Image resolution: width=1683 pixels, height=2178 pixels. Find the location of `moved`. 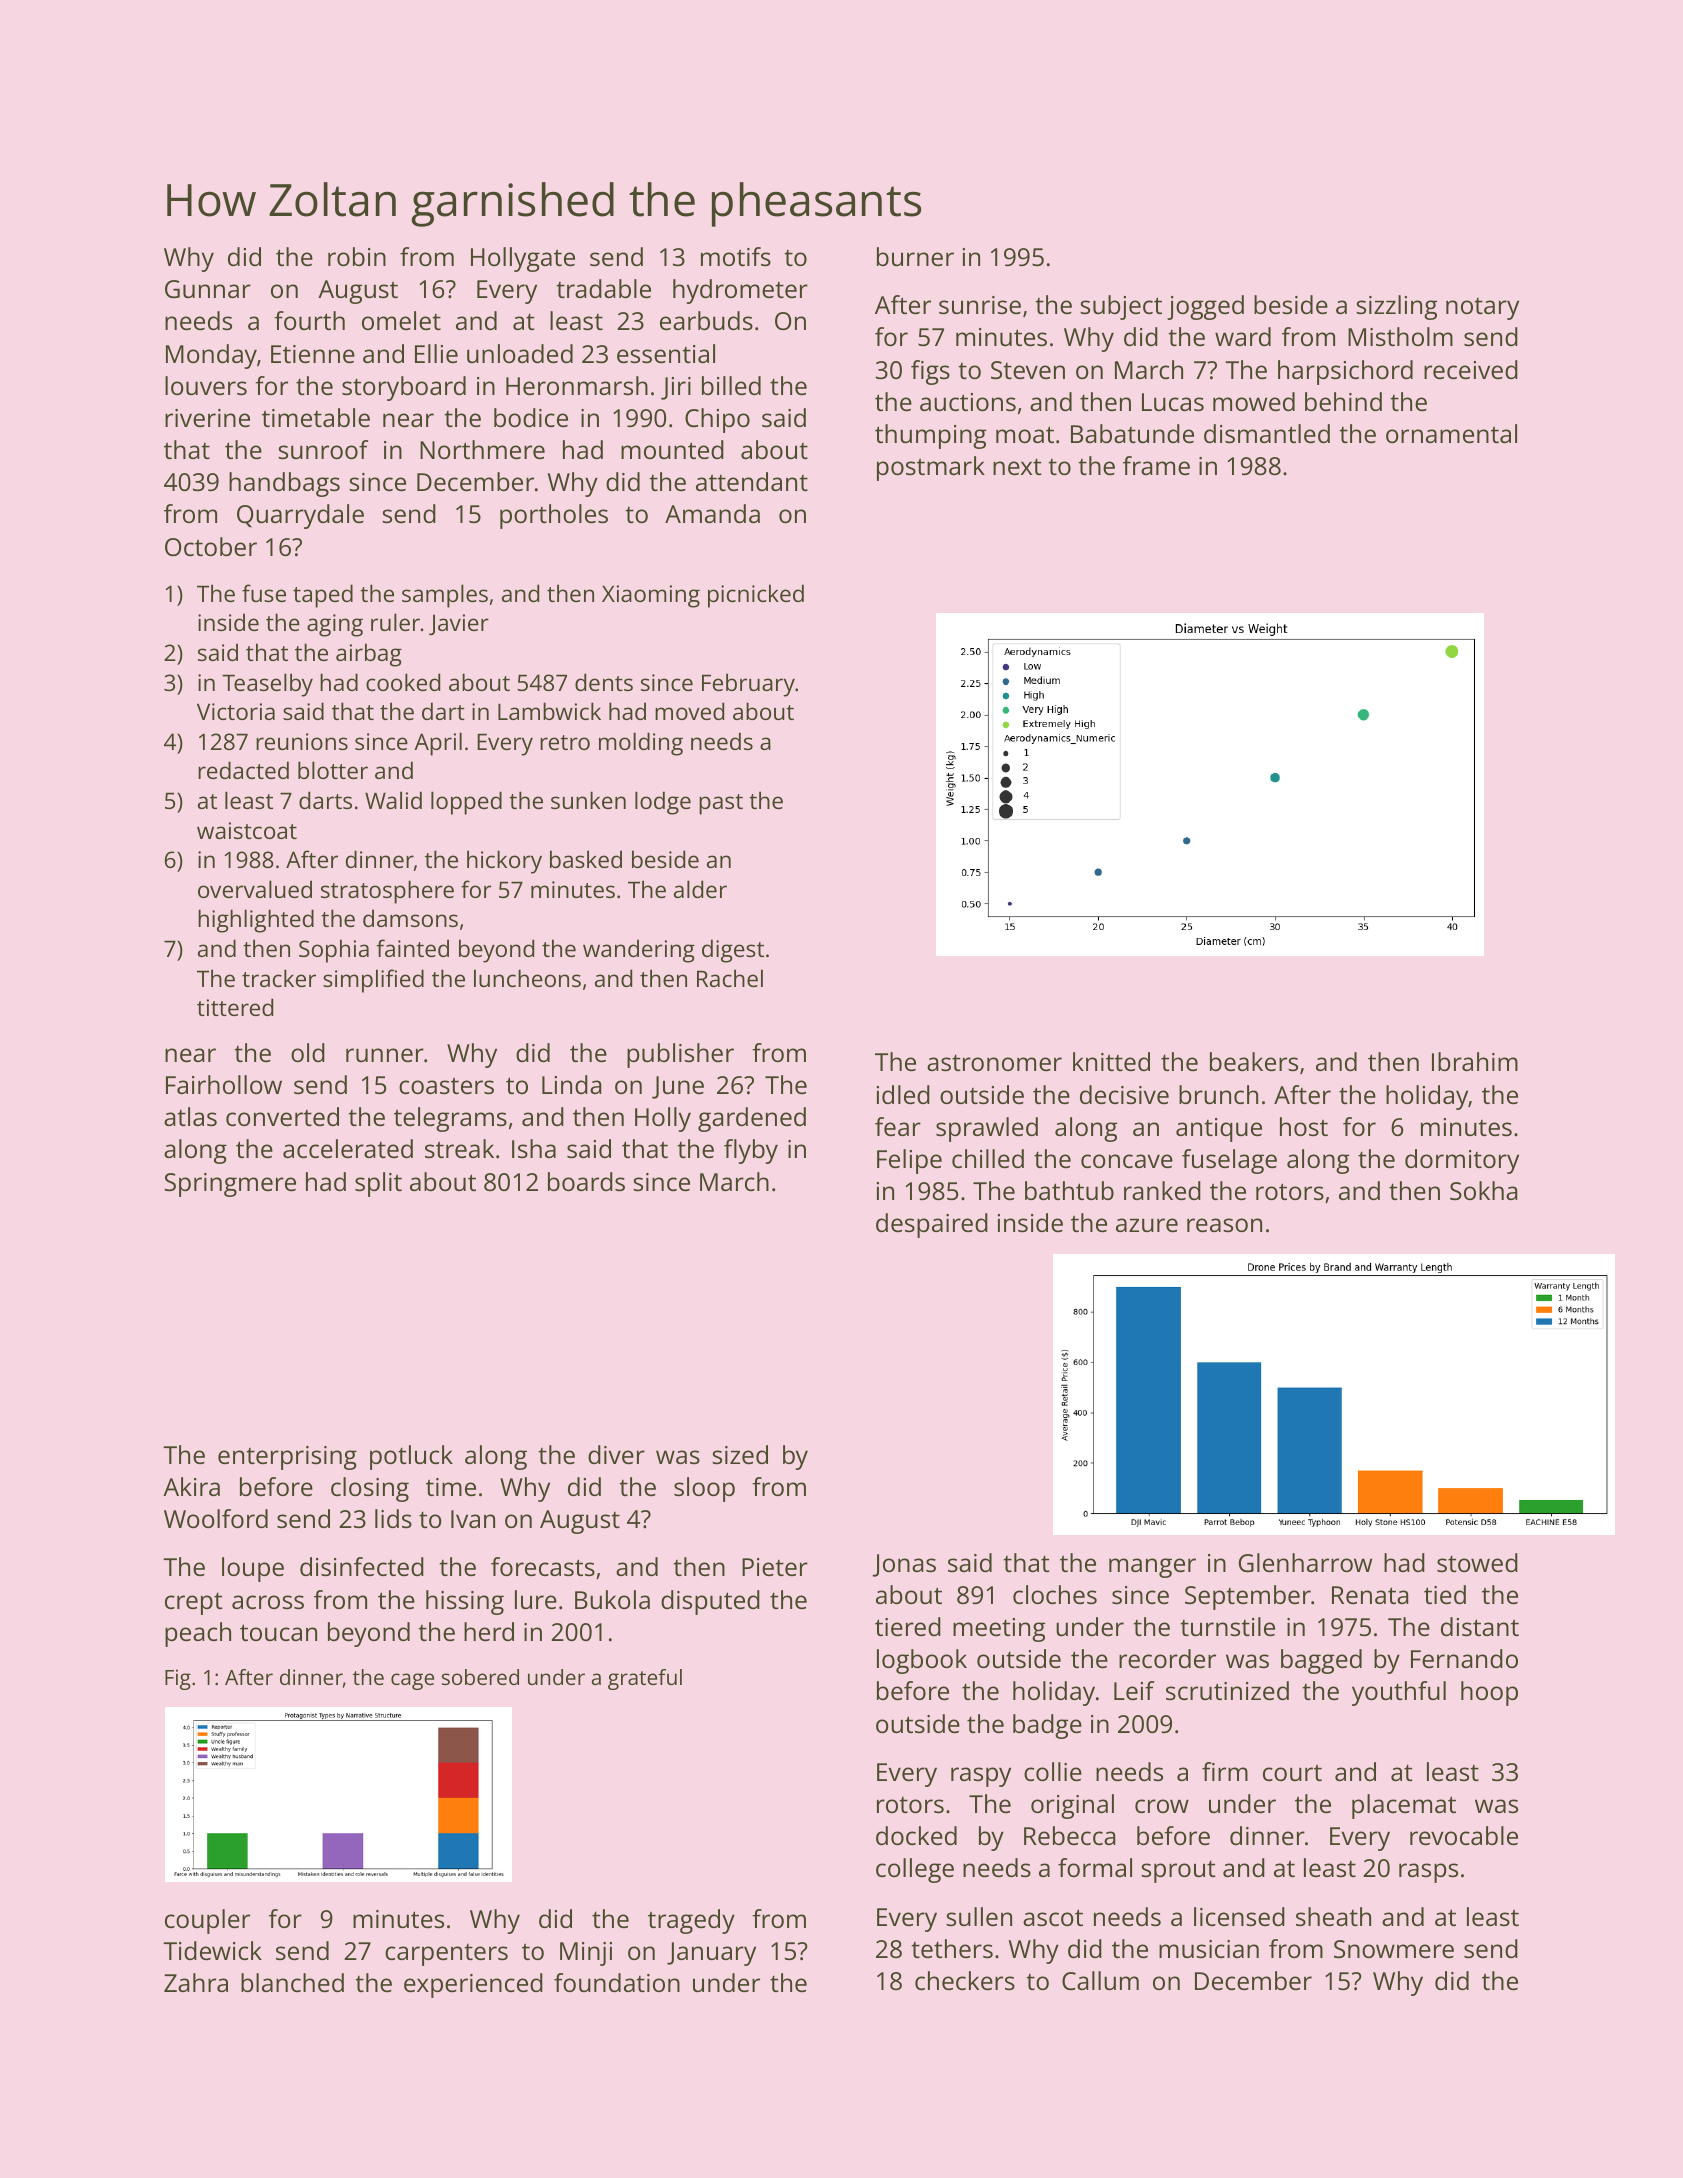

moved is located at coordinates (689, 711).
